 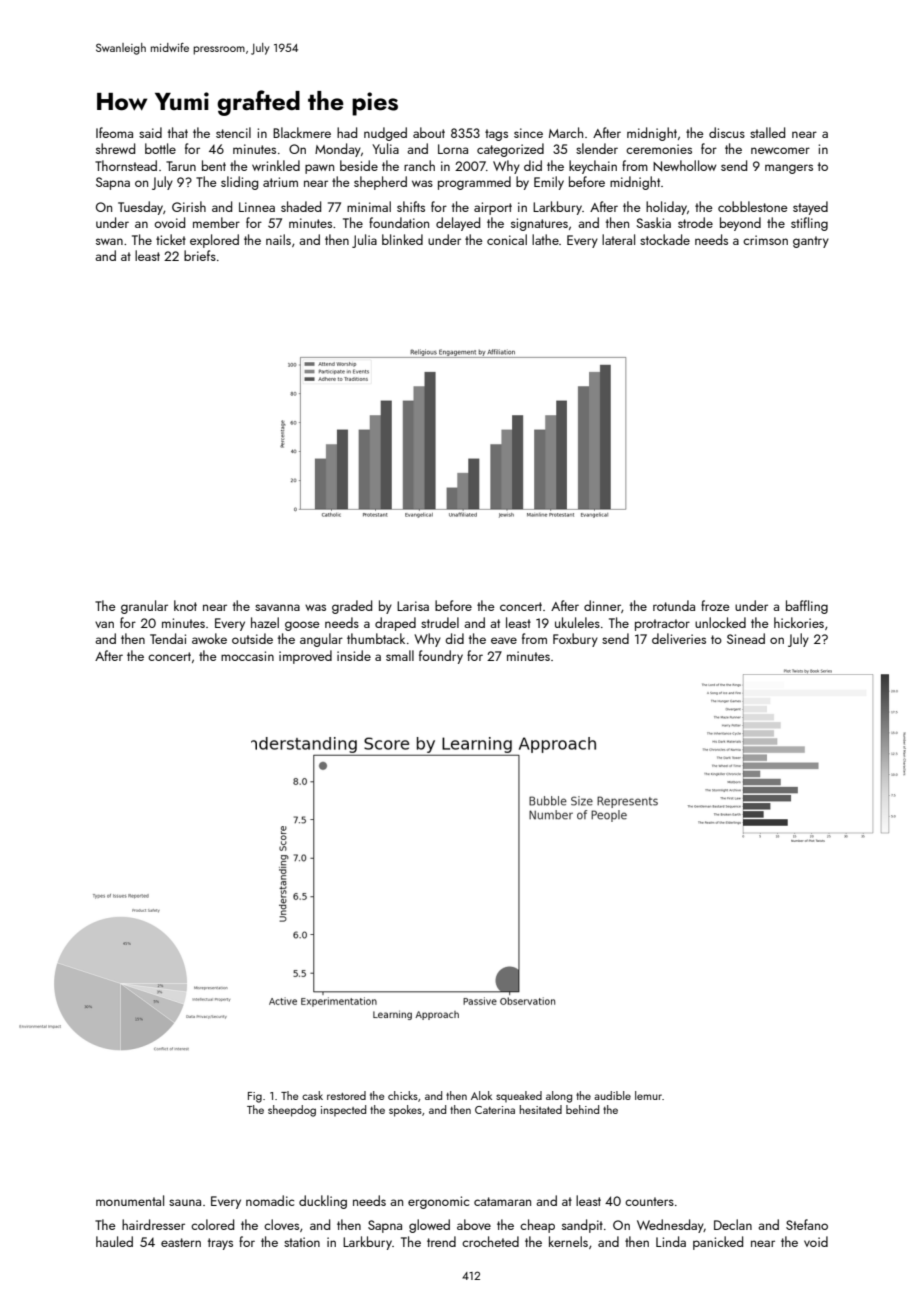 I want to click on Sinead, so click(x=746, y=638).
